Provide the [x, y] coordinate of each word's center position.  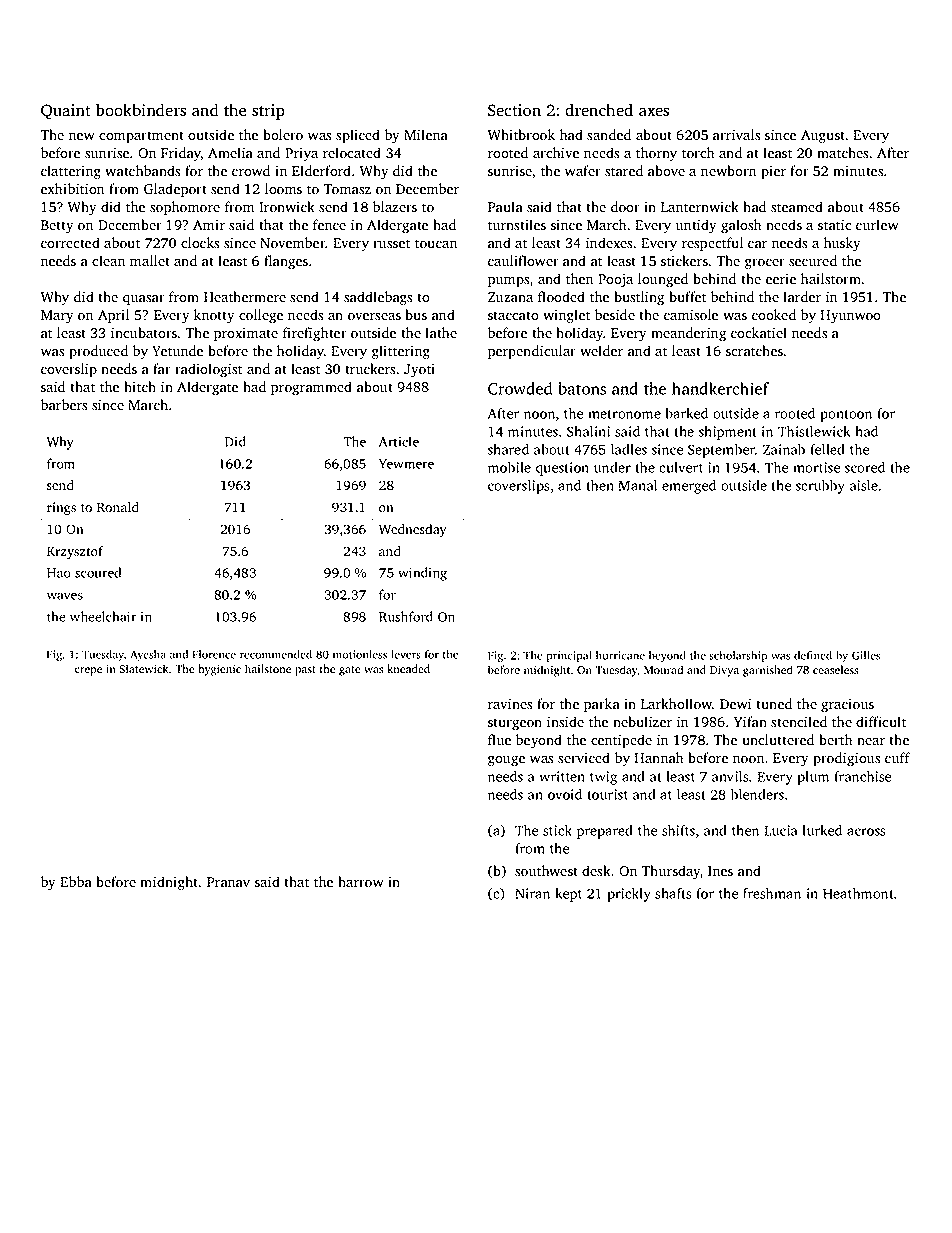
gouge [506, 761]
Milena [426, 134]
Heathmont [858, 893]
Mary [57, 317]
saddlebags [378, 298]
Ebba [76, 881]
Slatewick [143, 669]
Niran [532, 893]
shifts [678, 830]
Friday [181, 154]
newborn [728, 170]
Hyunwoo [850, 317]
